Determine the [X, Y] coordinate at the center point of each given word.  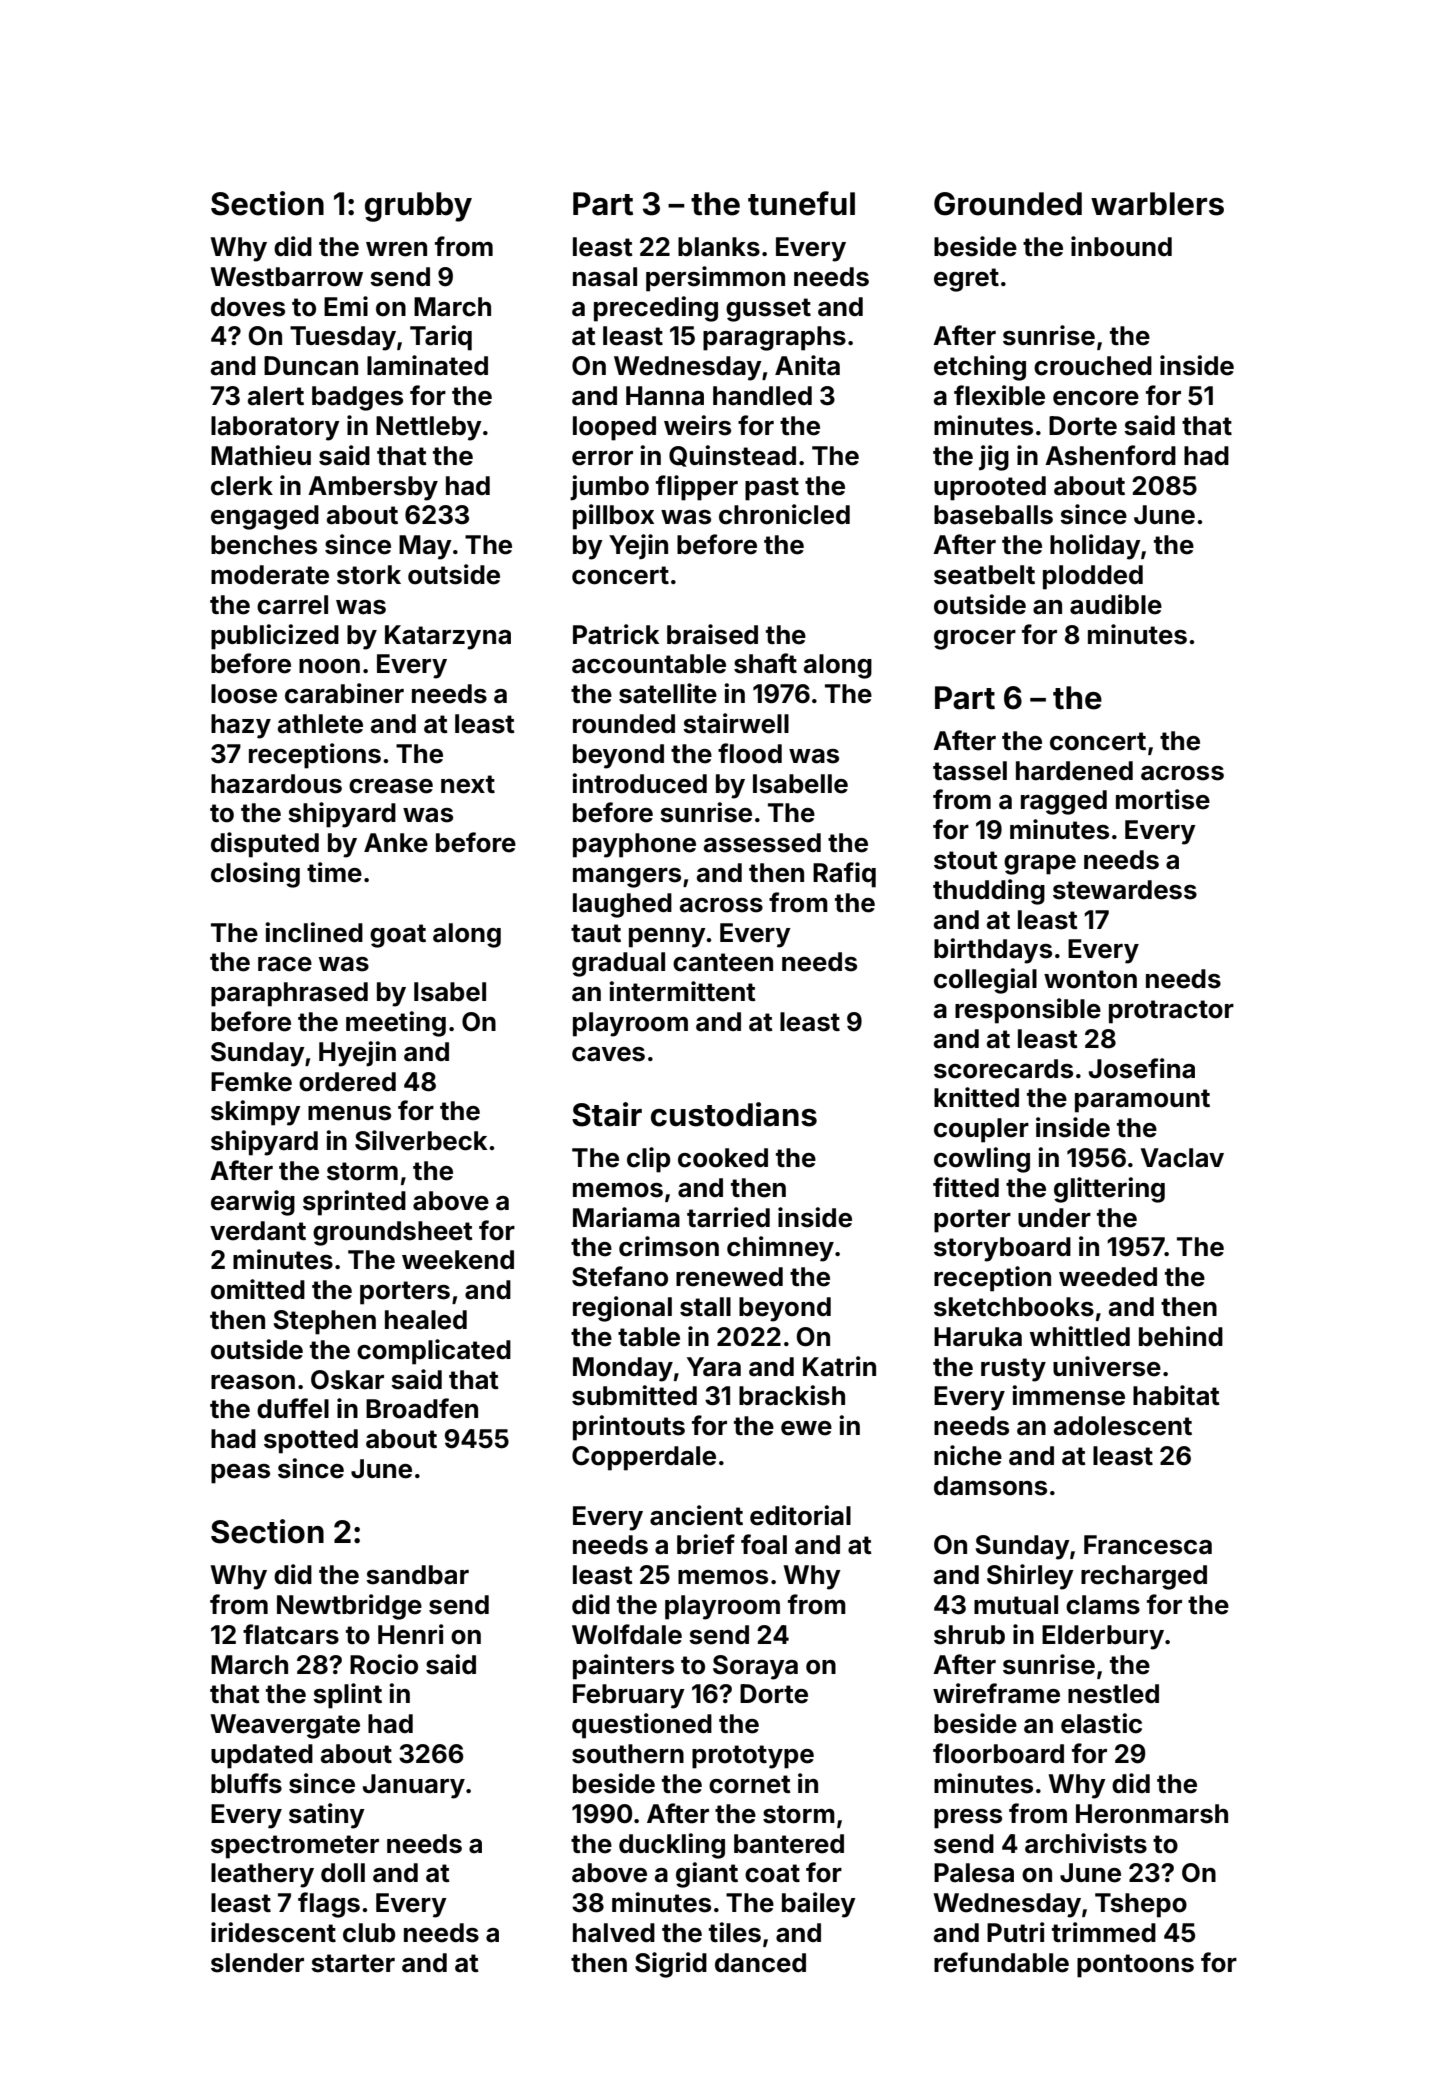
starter [353, 1963]
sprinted [354, 1203]
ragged [1064, 802]
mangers [627, 878]
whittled [1080, 1336]
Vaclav [1182, 1158]
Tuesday [343, 338]
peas [240, 1474]
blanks [719, 247]
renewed [729, 1277]
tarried [728, 1217]
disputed [265, 845]
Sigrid [671, 1965]
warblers [1157, 204]
